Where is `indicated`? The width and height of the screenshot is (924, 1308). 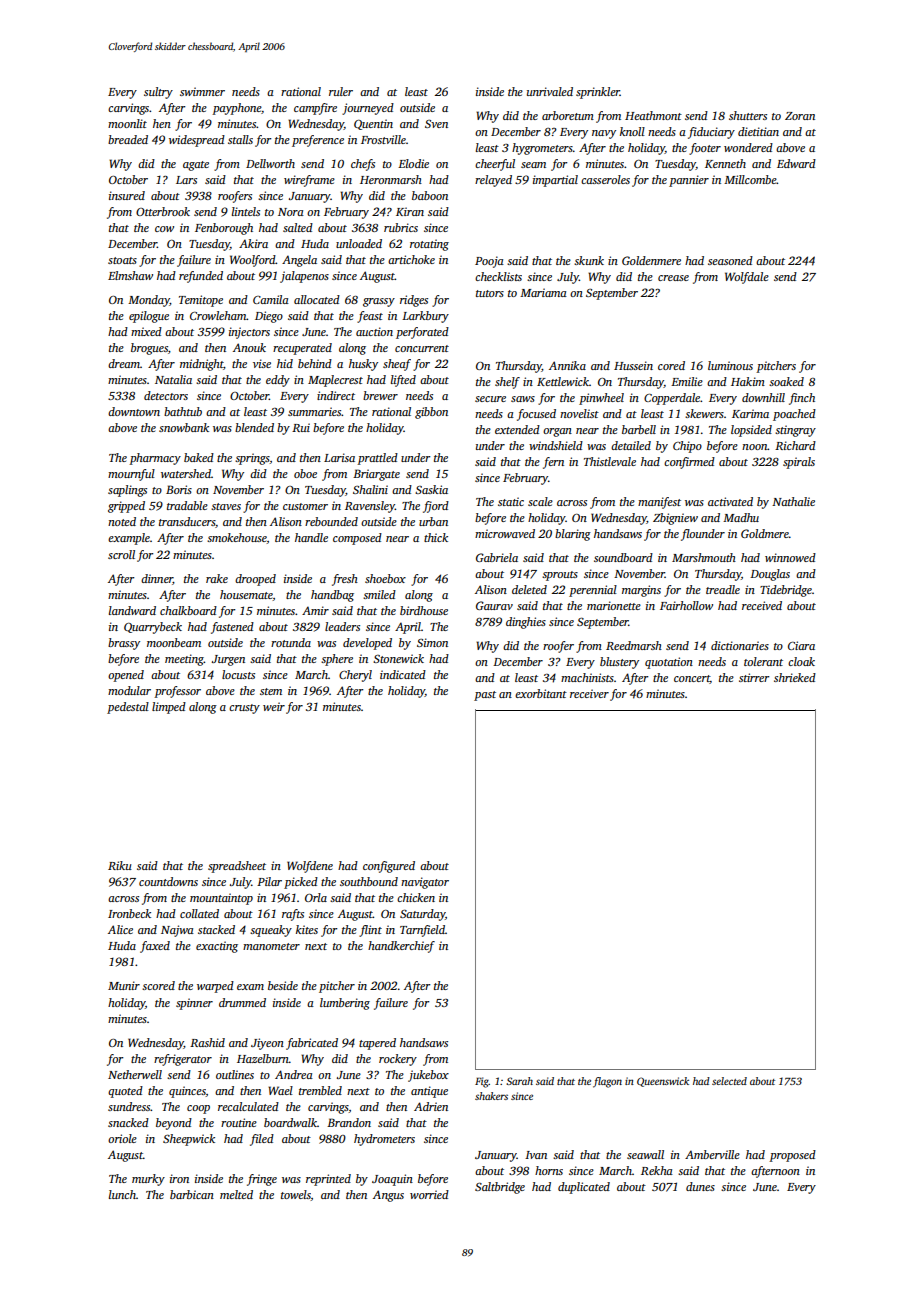 indicated is located at coordinates (403, 674).
